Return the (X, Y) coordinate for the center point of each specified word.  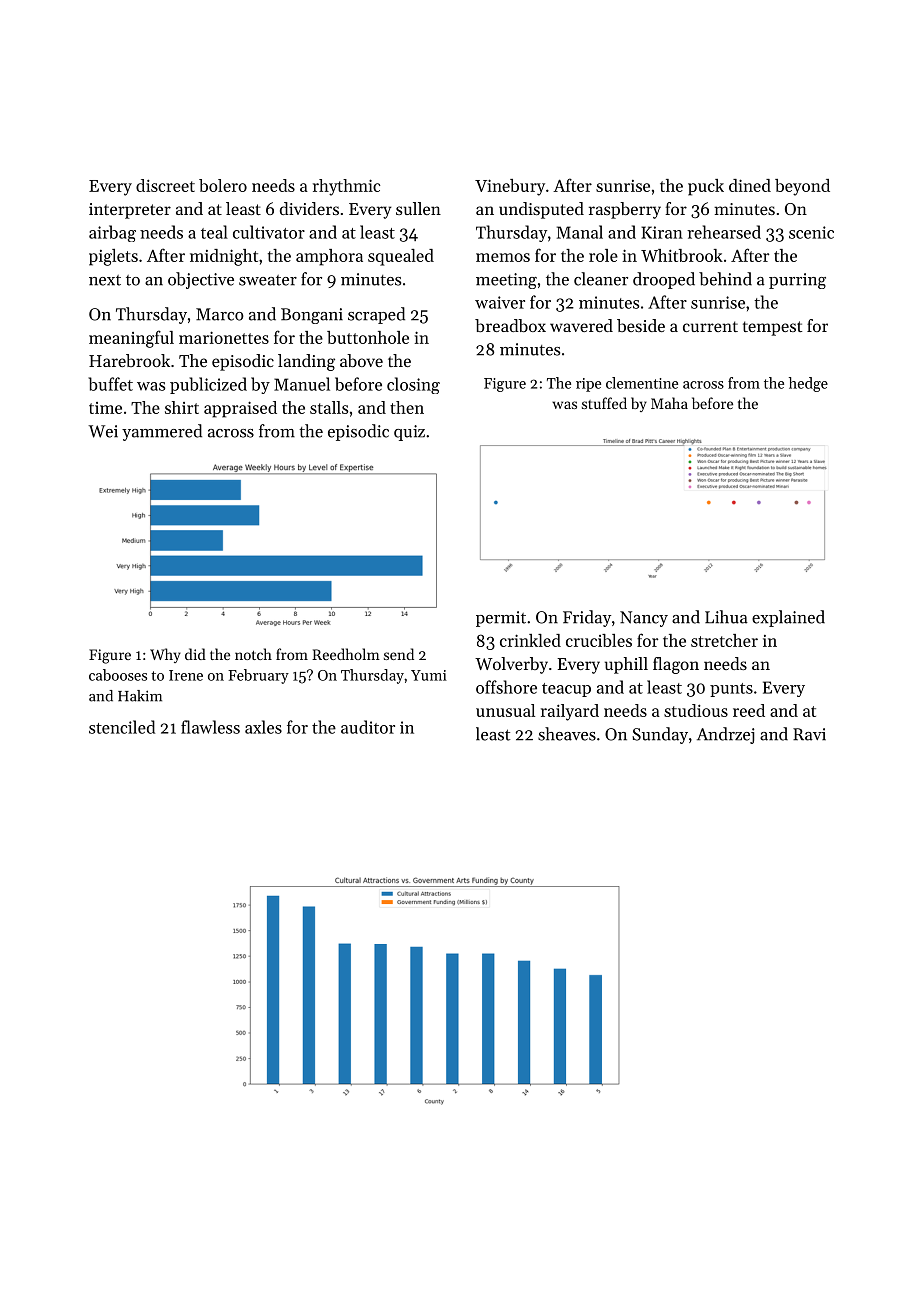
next (105, 280)
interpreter (130, 211)
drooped (664, 280)
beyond (802, 187)
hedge (808, 384)
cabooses (118, 675)
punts (731, 690)
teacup (566, 690)
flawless (210, 727)
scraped (376, 315)
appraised (240, 409)
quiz (409, 433)
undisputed (541, 210)
